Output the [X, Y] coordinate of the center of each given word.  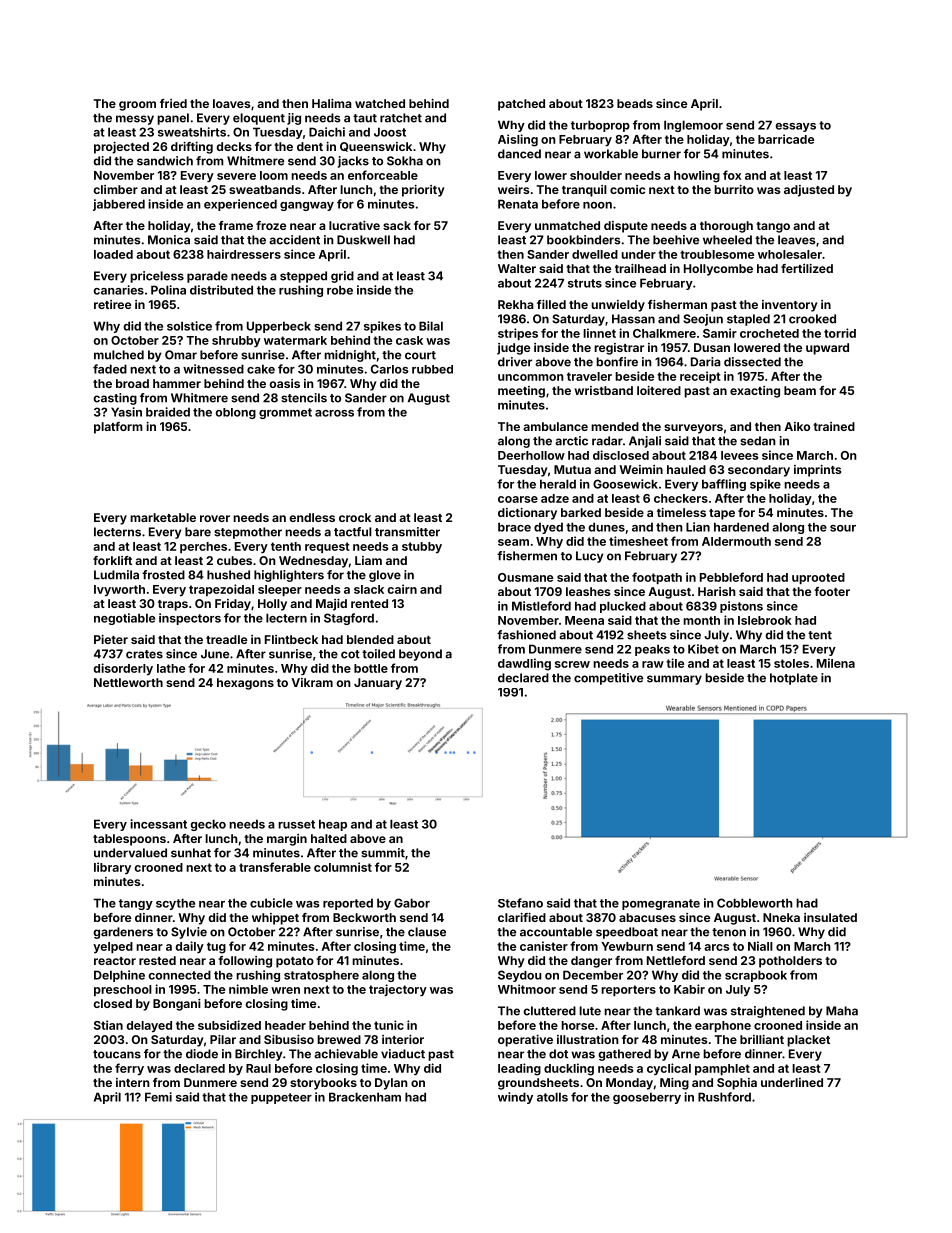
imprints [817, 471]
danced [519, 154]
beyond [420, 655]
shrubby [236, 341]
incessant [158, 824]
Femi [158, 1097]
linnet [599, 333]
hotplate [794, 679]
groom [137, 106]
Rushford [724, 1097]
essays [795, 127]
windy [515, 1098]
